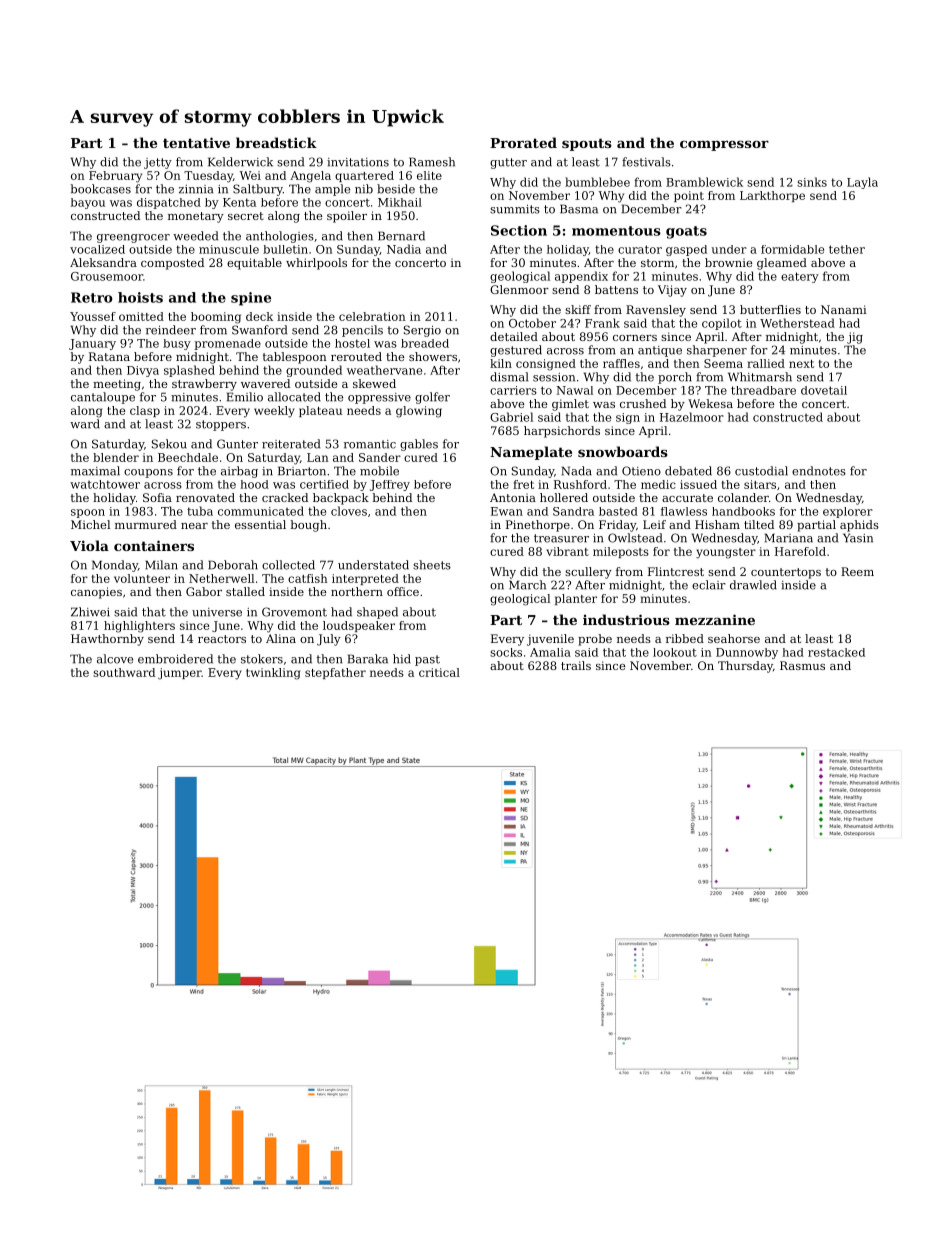 Image resolution: width=952 pixels, height=1233 pixels. Describe the element at coordinates (432, 398) in the document. I see `golfer` at that location.
